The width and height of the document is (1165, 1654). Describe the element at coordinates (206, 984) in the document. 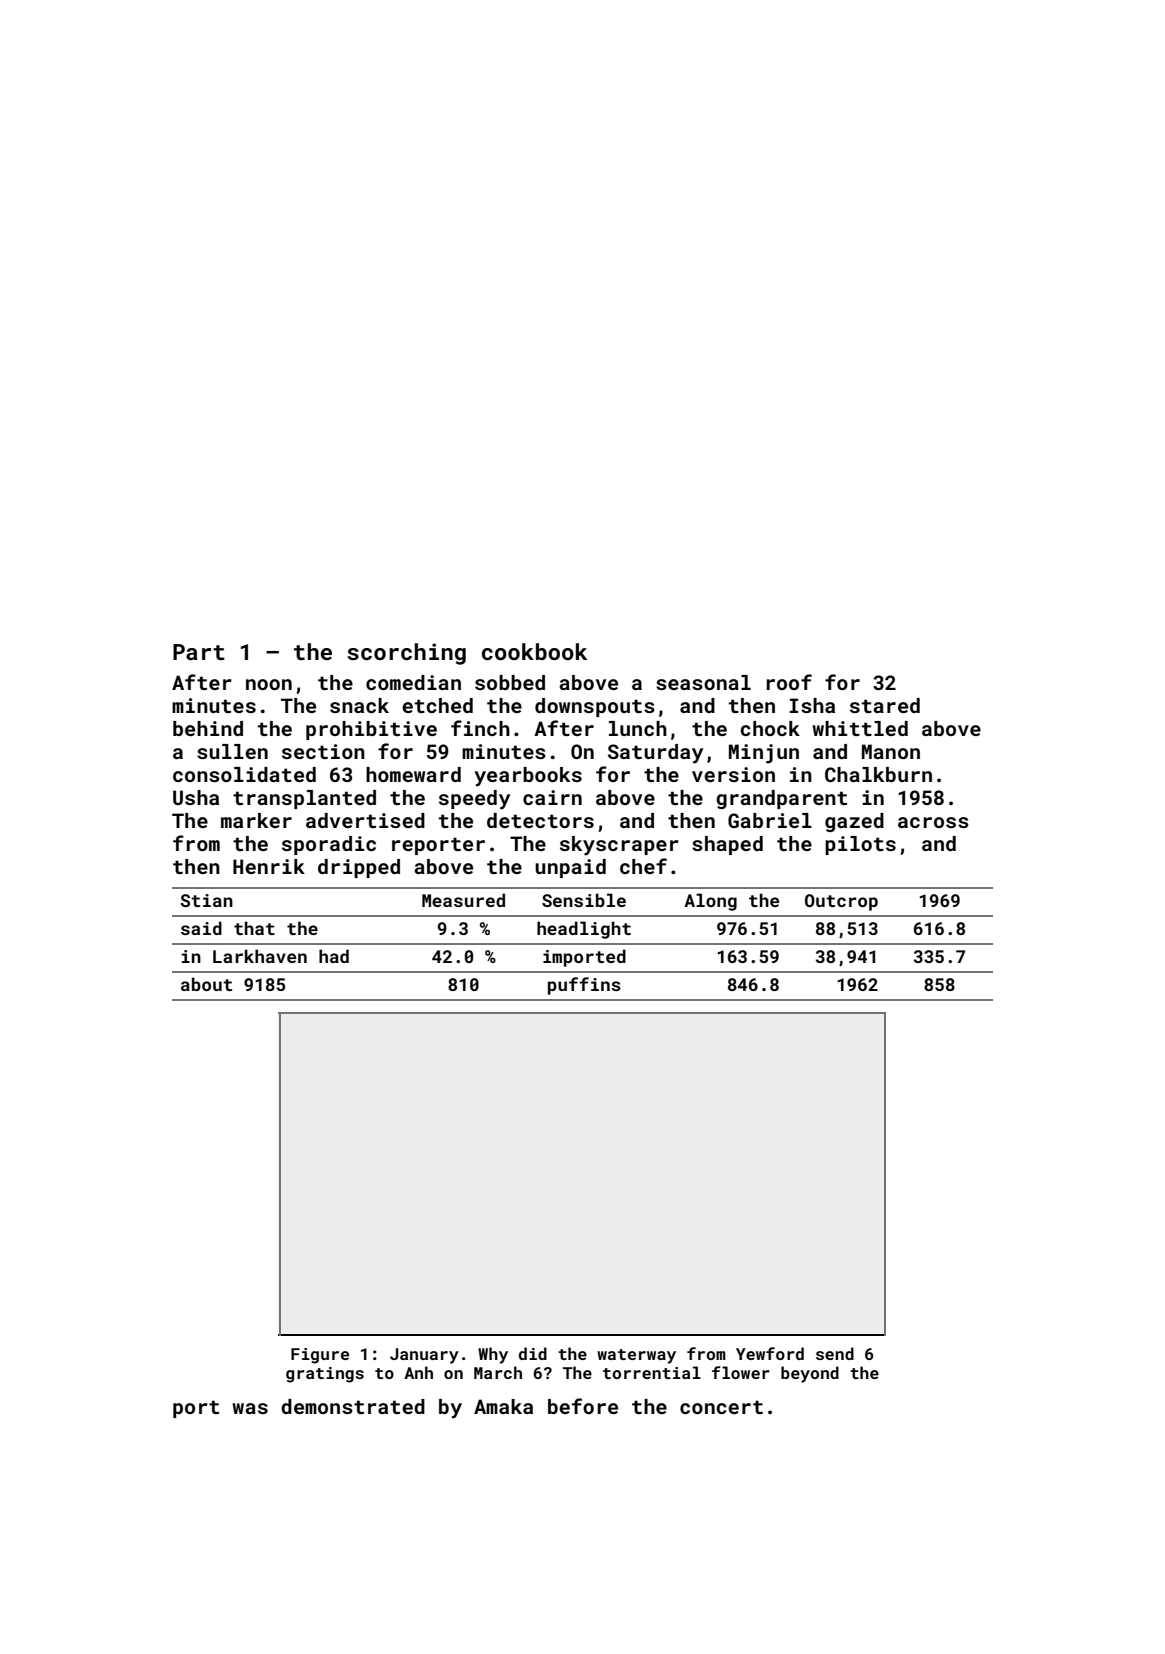

I see `about` at that location.
